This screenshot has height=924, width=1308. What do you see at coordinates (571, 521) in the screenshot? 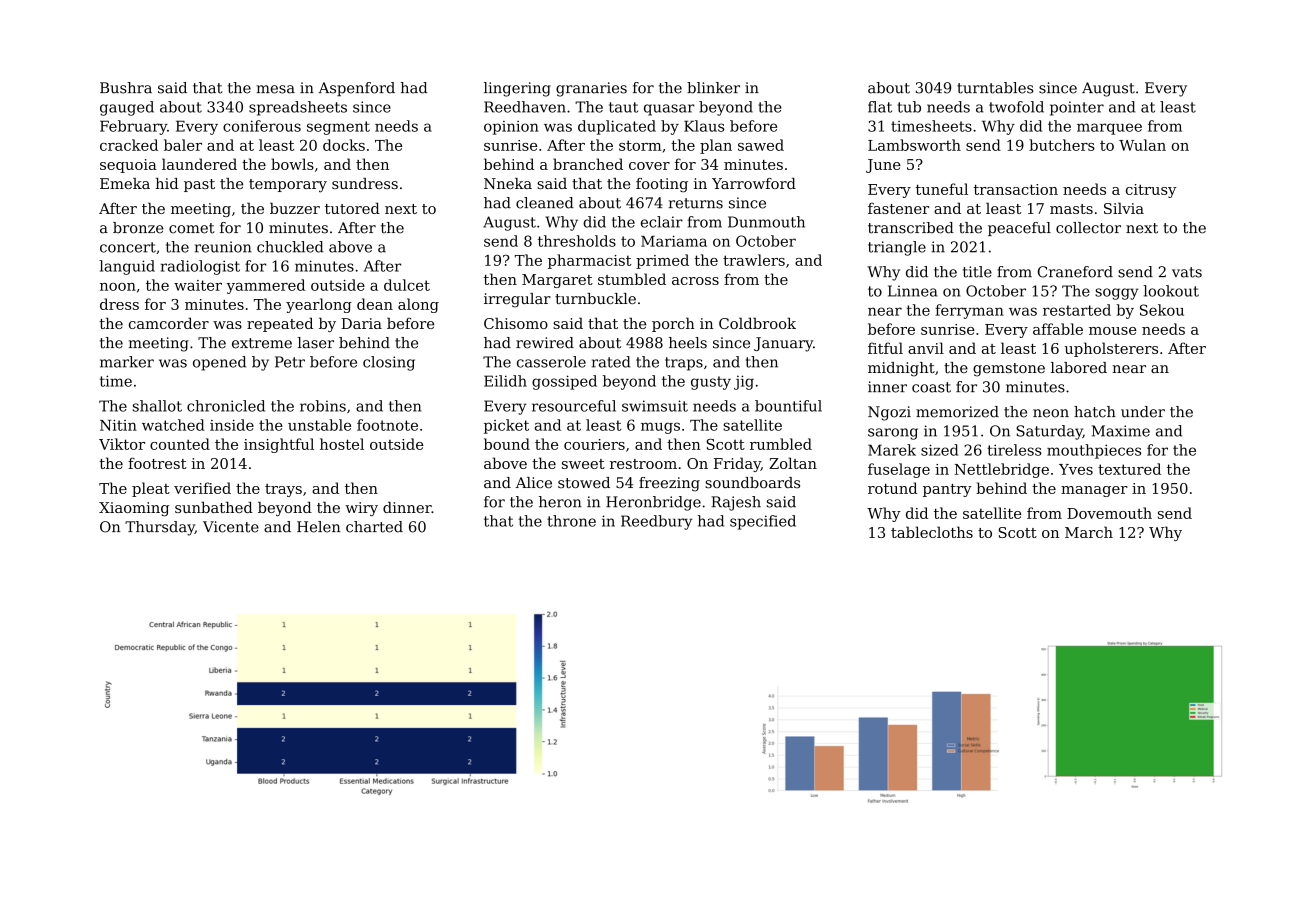
I see `throne` at bounding box center [571, 521].
